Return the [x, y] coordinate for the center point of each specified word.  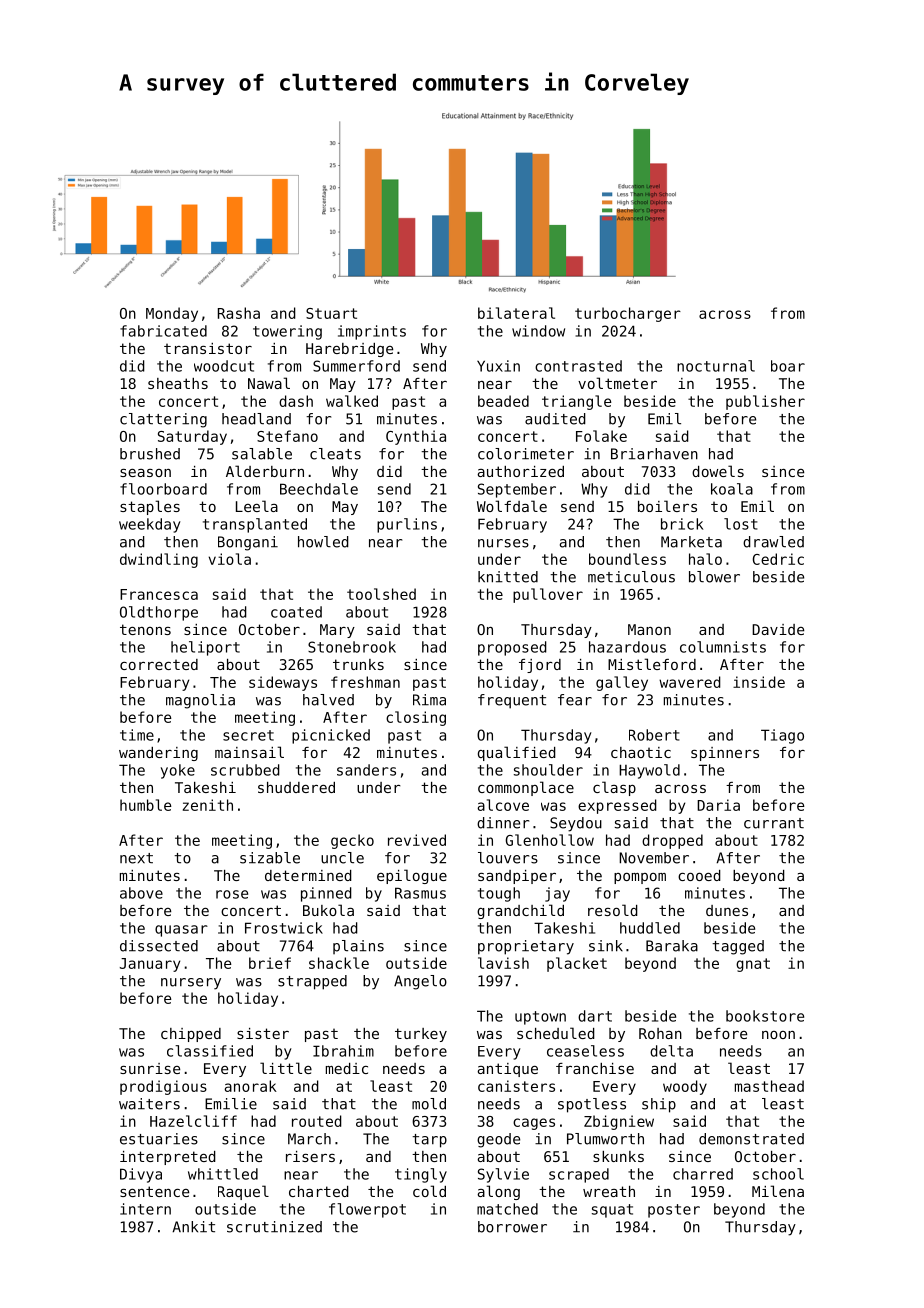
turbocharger [628, 314]
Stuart [331, 313]
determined [308, 875]
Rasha [239, 313]
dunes [727, 910]
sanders [366, 770]
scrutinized [274, 1227]
